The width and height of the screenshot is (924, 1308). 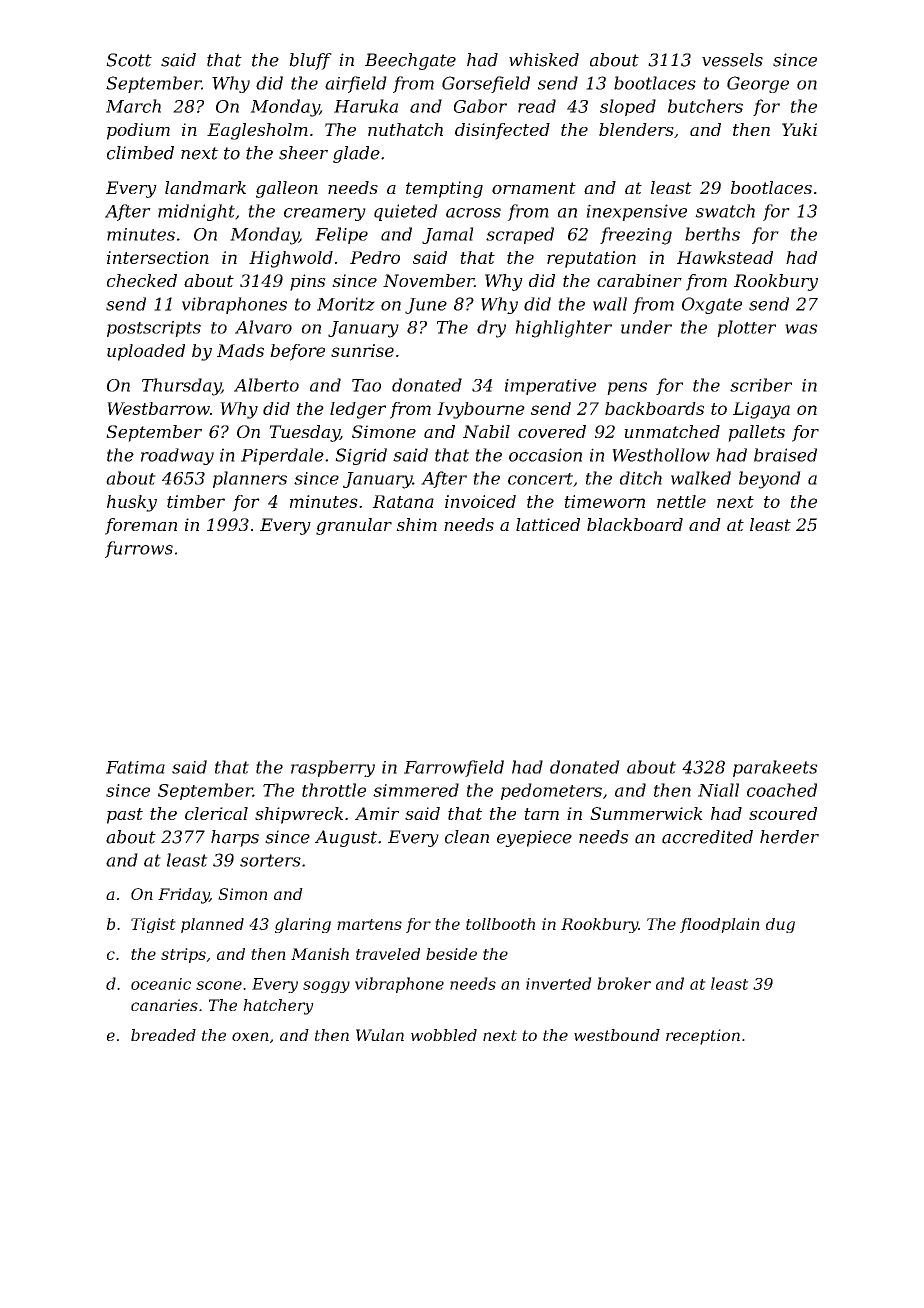 I want to click on wobbled, so click(x=444, y=1035).
